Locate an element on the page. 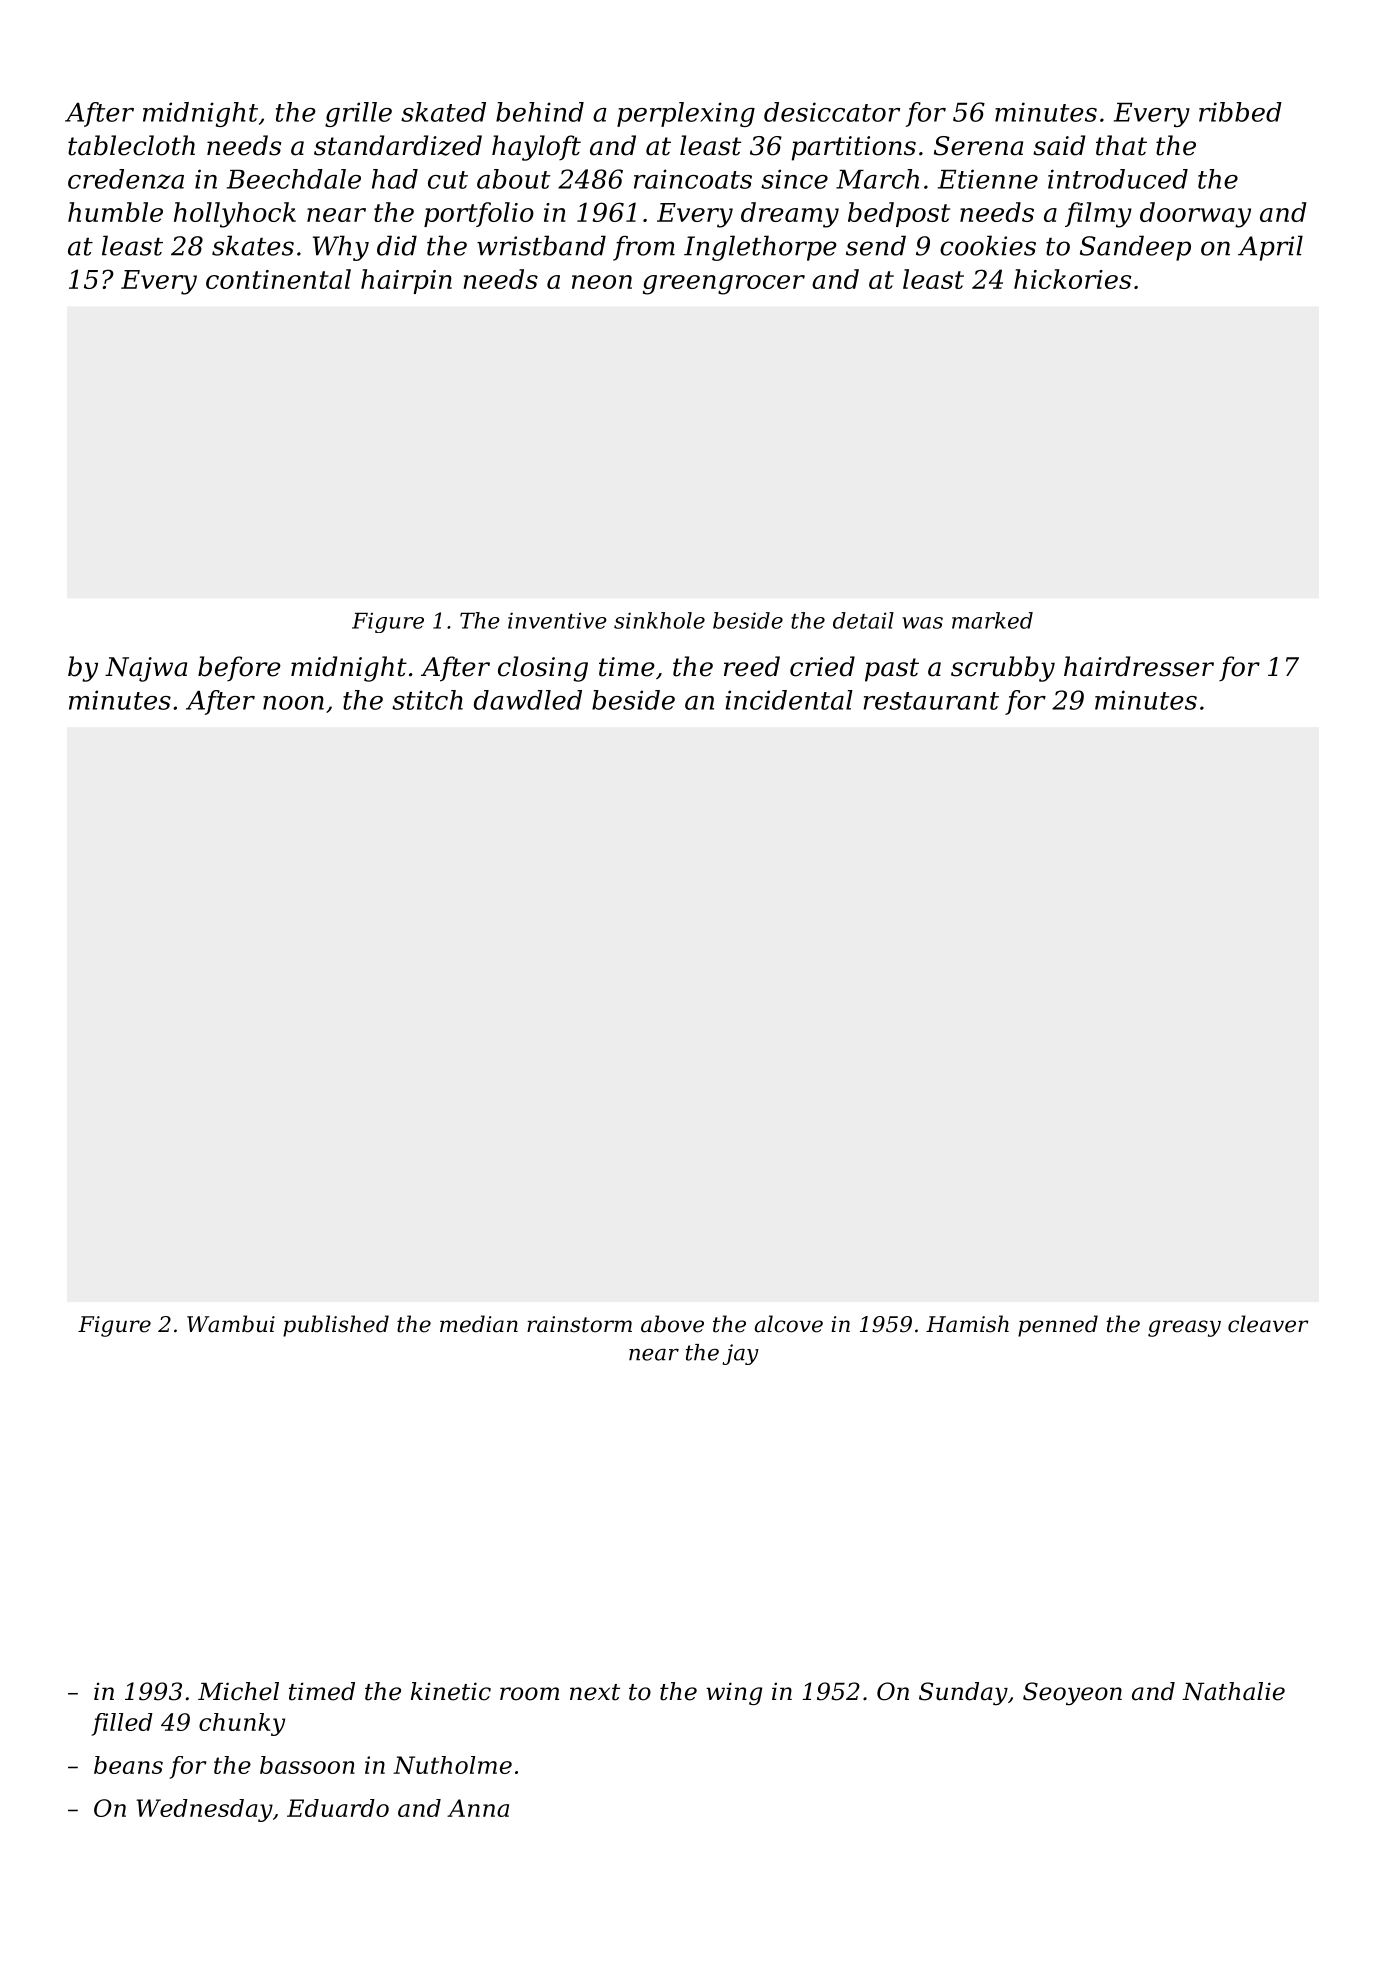 The height and width of the page is (1969, 1386). greasy is located at coordinates (1184, 1328).
